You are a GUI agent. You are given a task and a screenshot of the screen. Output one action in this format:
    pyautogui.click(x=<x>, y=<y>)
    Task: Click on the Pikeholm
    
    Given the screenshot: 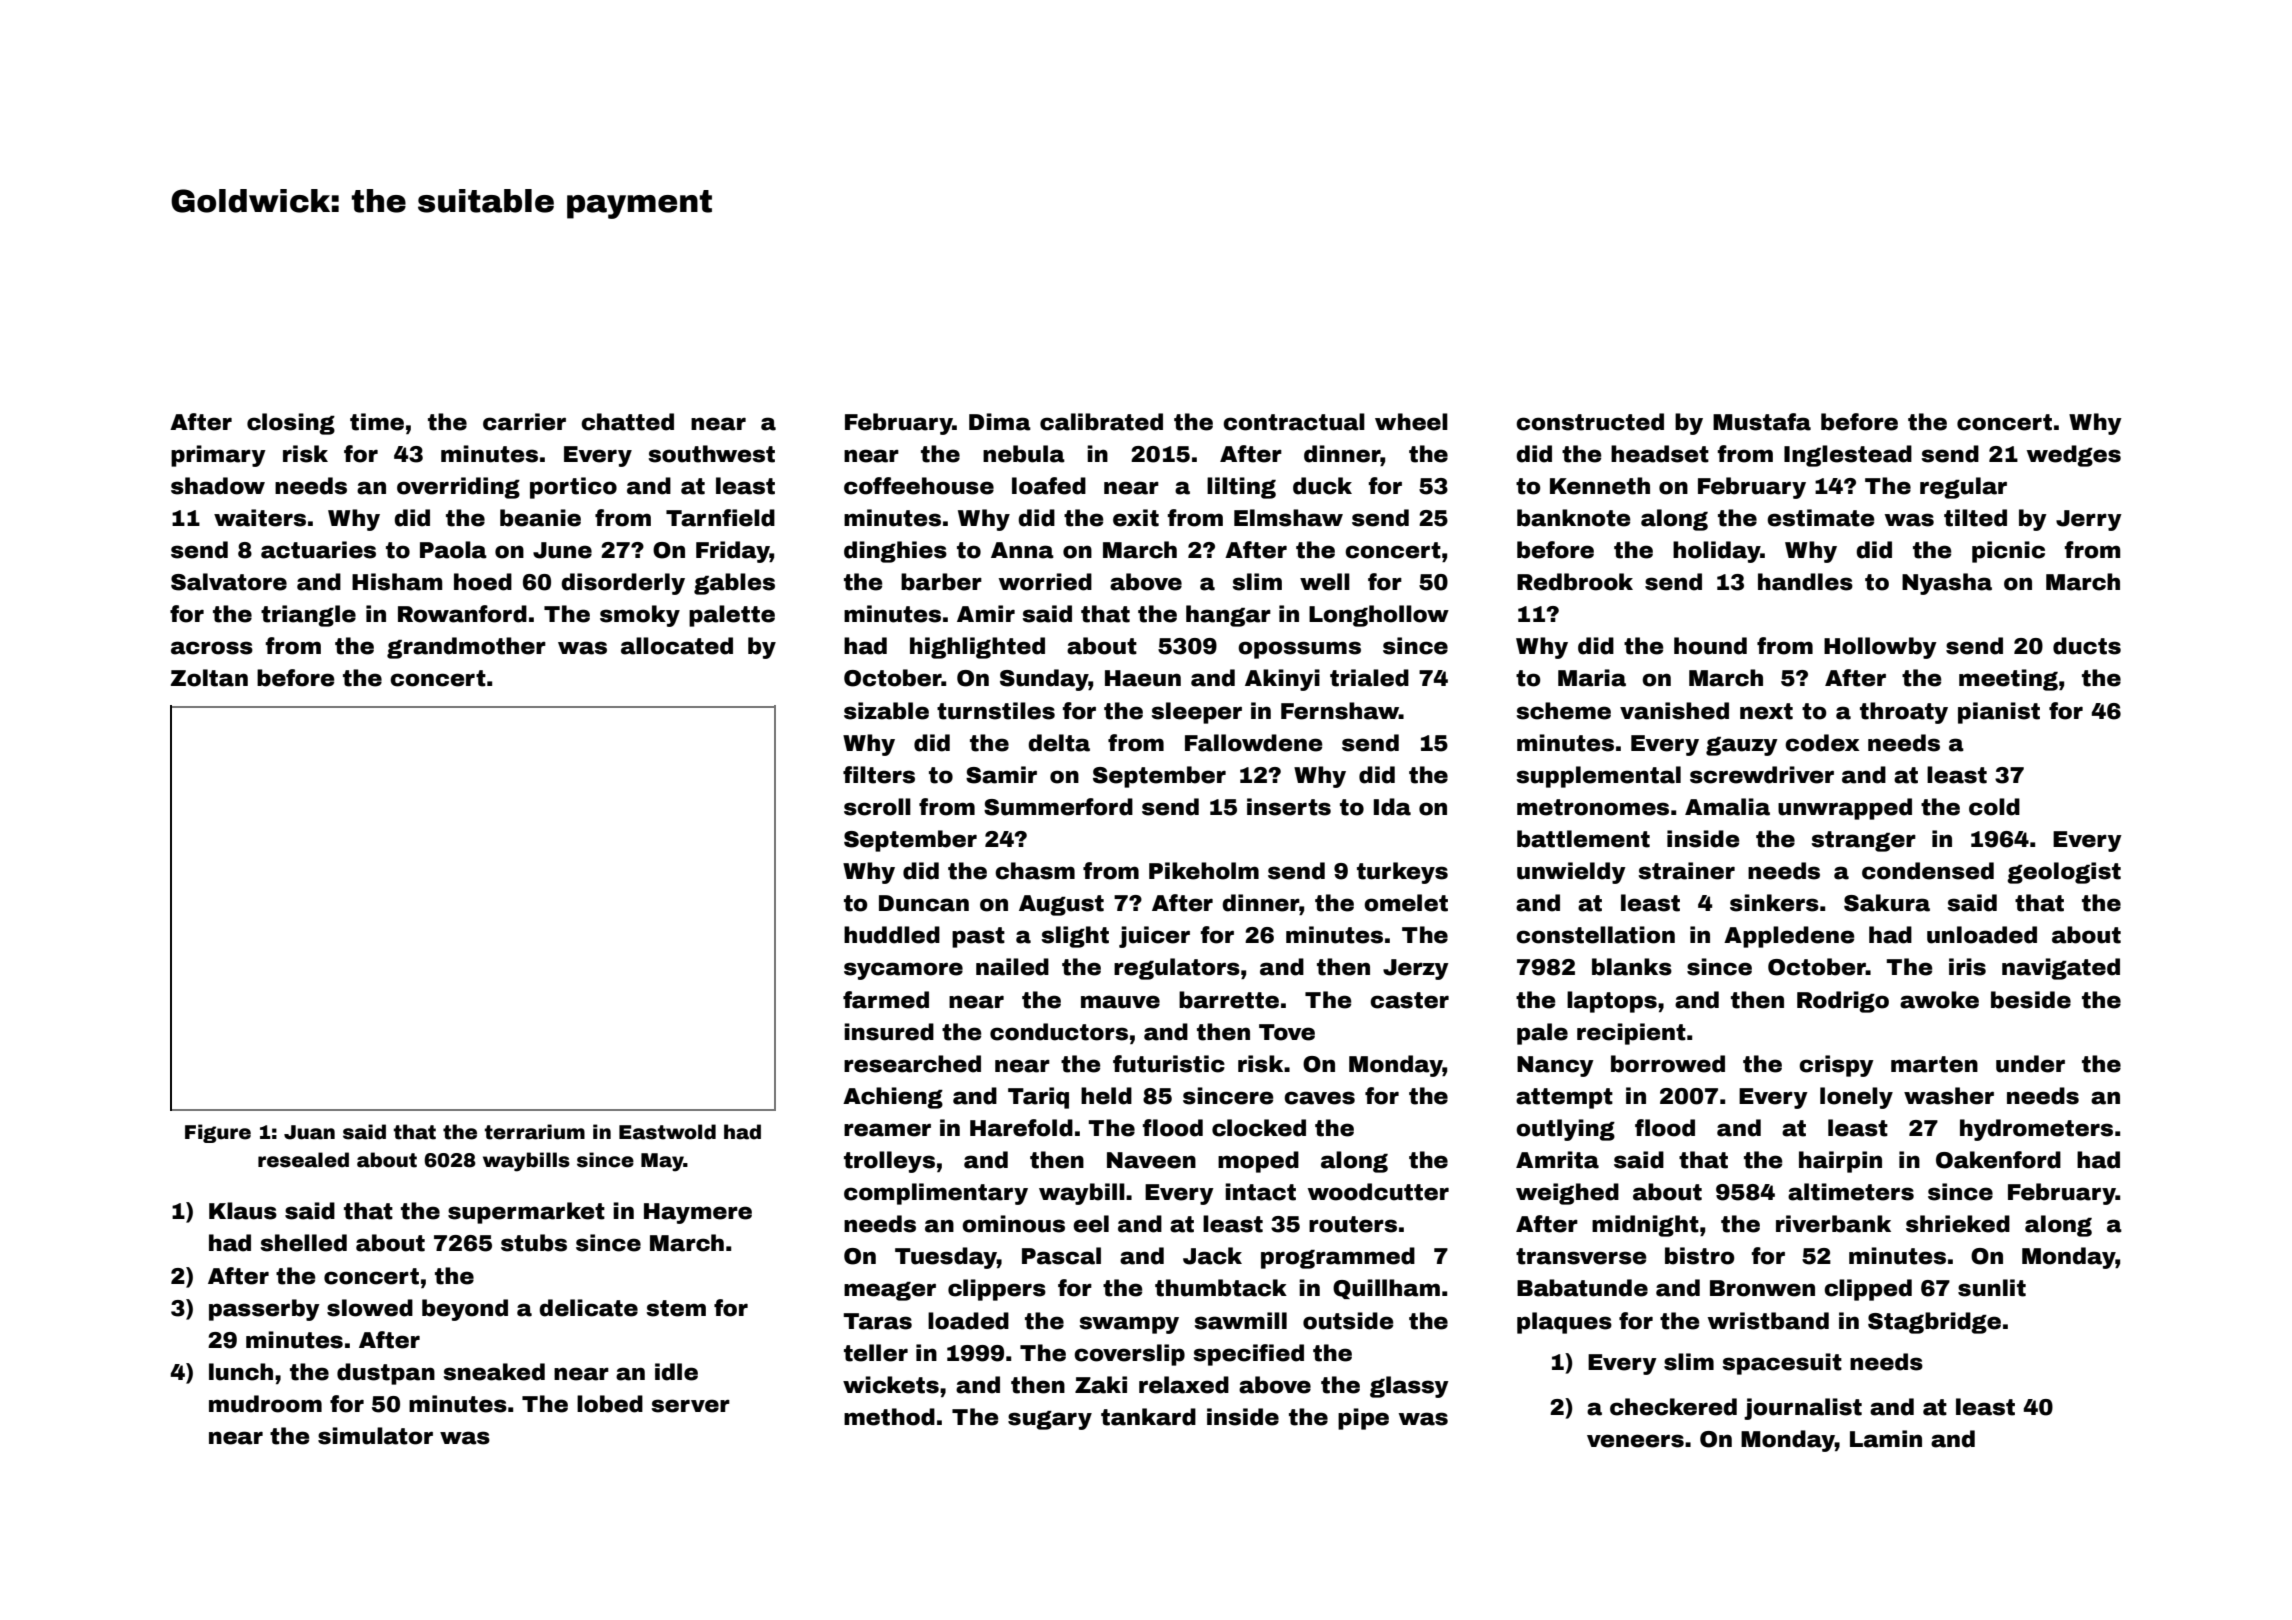 What is the action you would take?
    pyautogui.click(x=1204, y=871)
